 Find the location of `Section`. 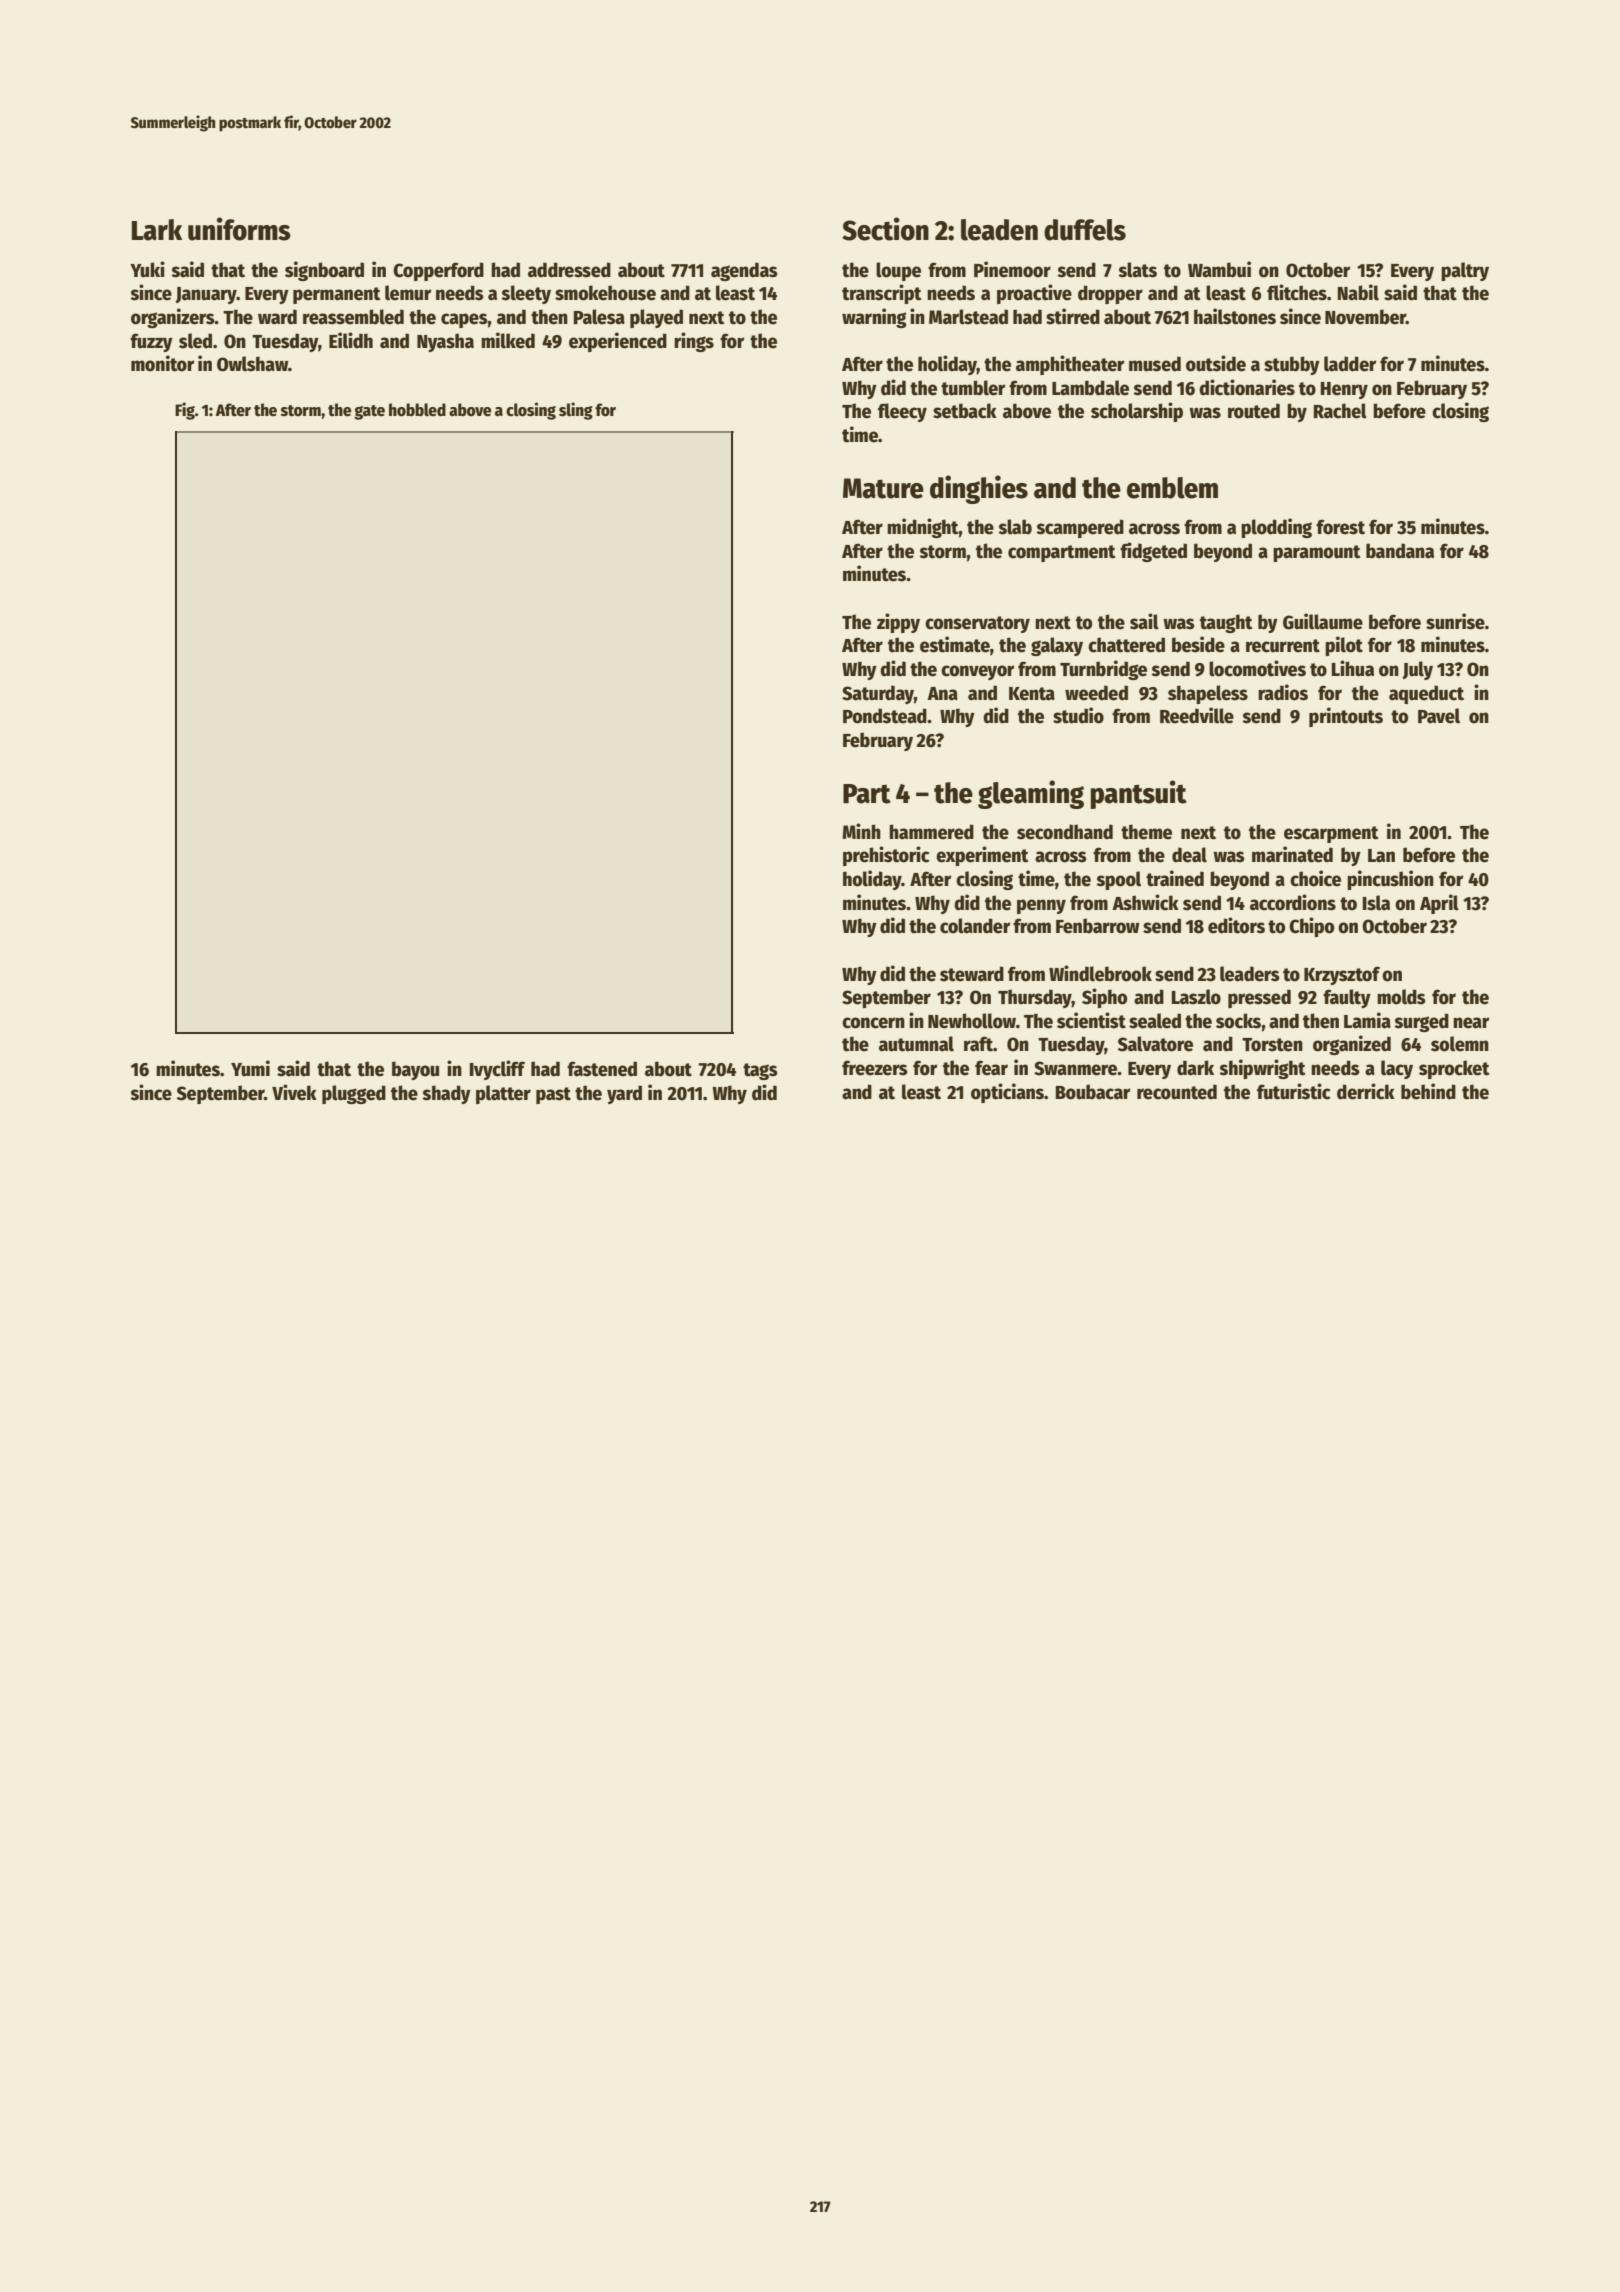

Section is located at coordinates (885, 229).
